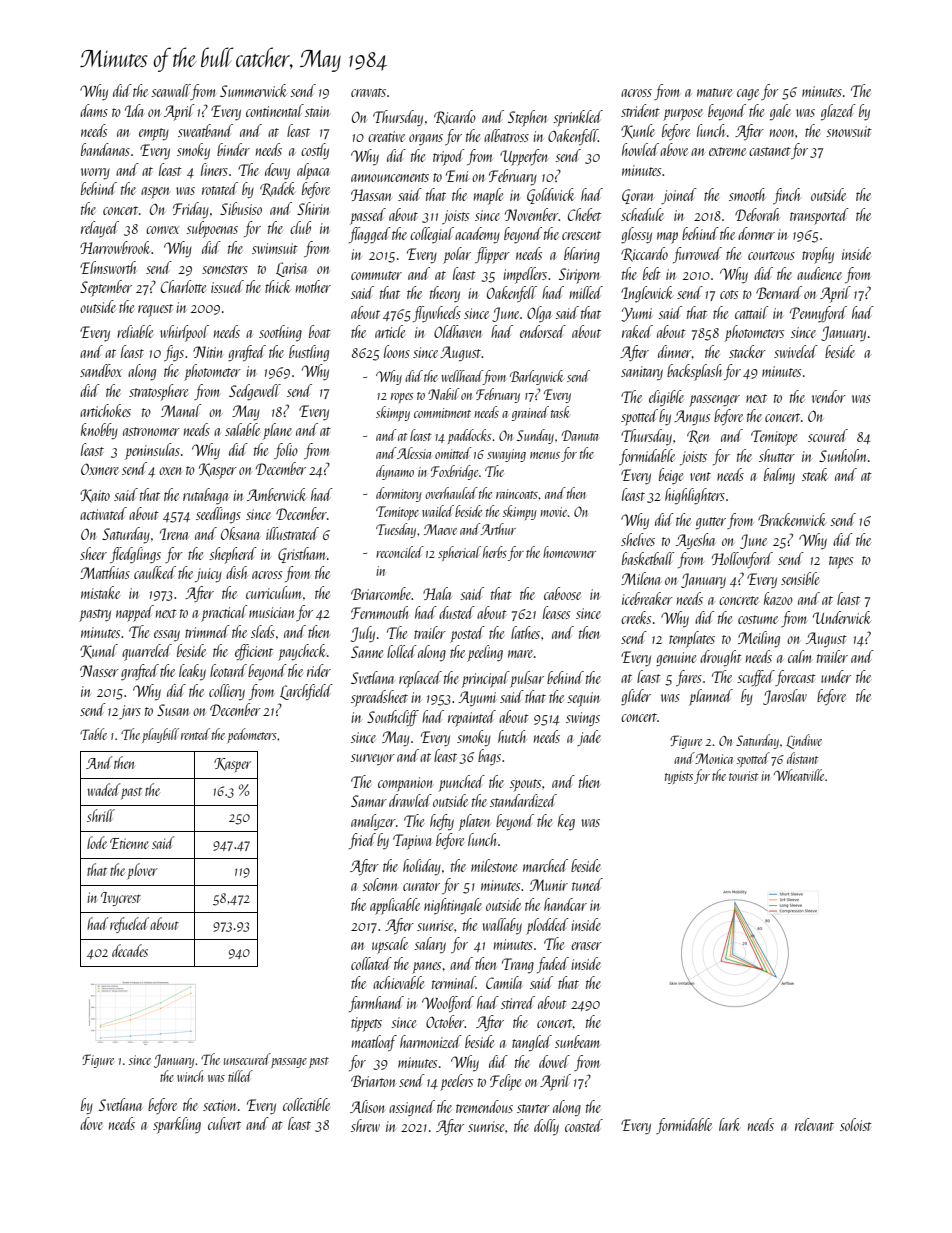 The width and height of the screenshot is (952, 1233). What do you see at coordinates (277, 431) in the screenshot?
I see `plane` at bounding box center [277, 431].
